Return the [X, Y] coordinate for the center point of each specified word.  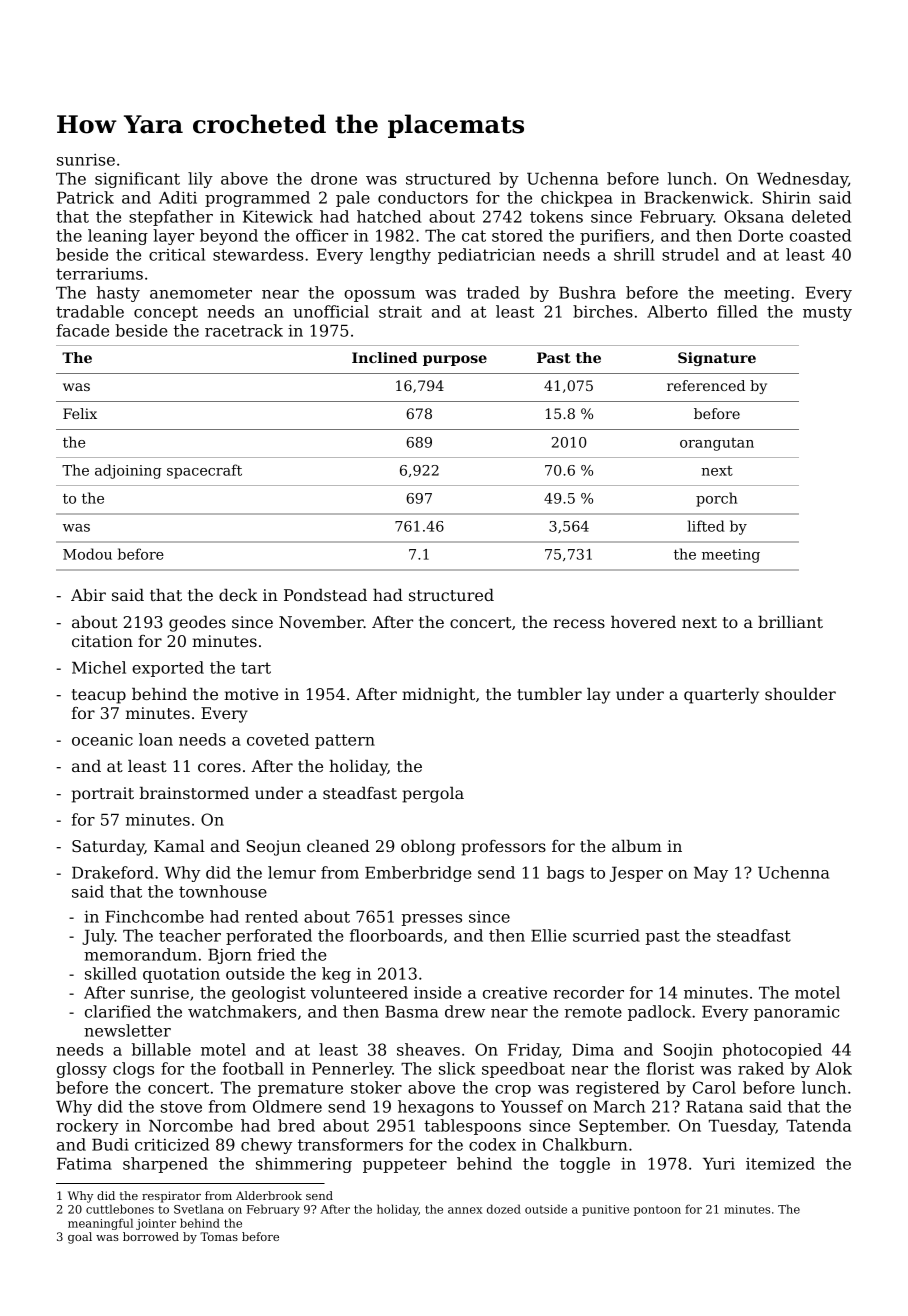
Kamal [179, 846]
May [711, 874]
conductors [423, 197]
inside [438, 992]
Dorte [760, 236]
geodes [197, 624]
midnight [438, 696]
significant [137, 180]
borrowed [151, 1236]
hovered [643, 622]
